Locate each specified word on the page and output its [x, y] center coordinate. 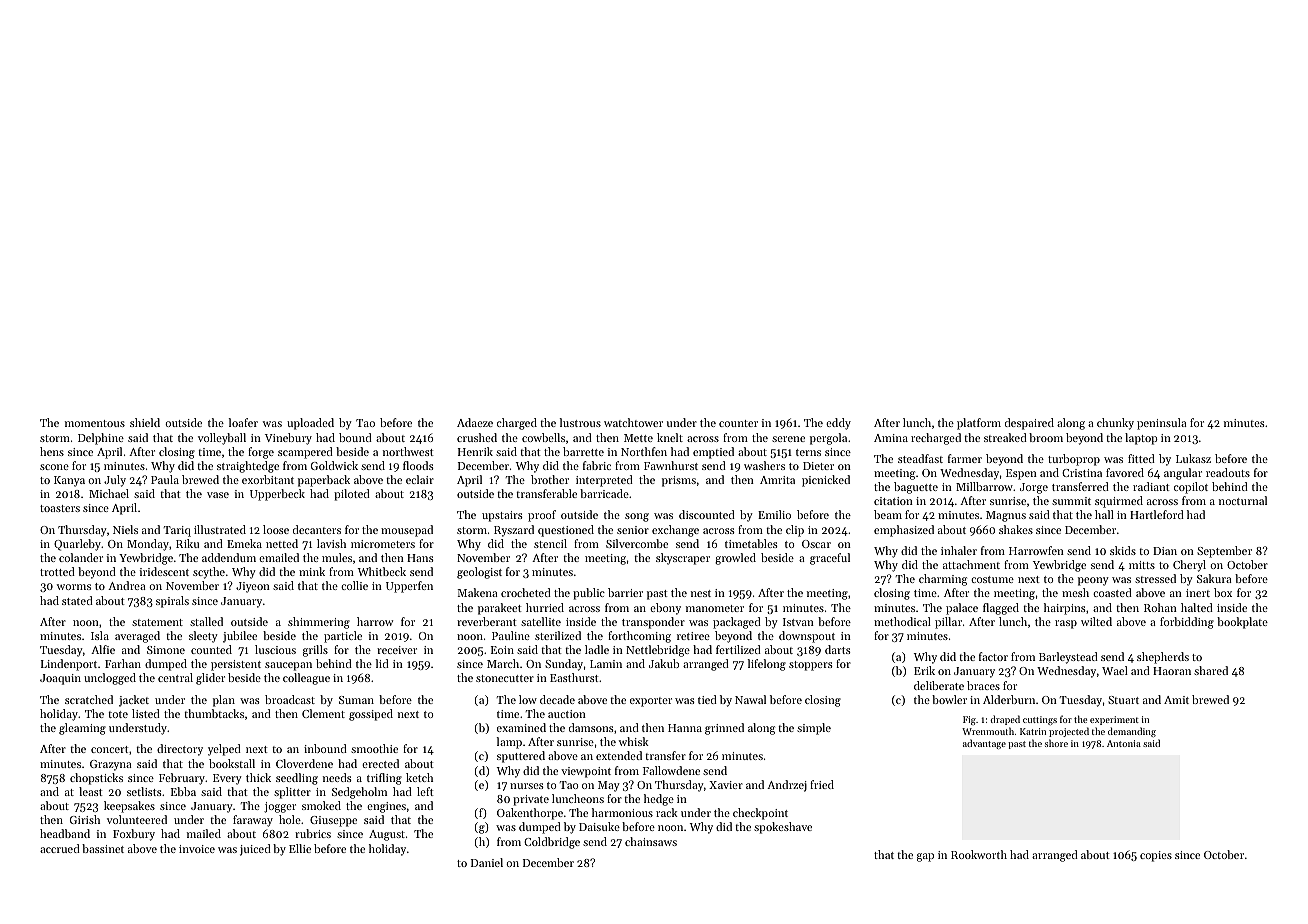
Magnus [1006, 516]
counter [738, 423]
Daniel [487, 862]
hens [52, 451]
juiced [255, 850]
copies [1156, 856]
